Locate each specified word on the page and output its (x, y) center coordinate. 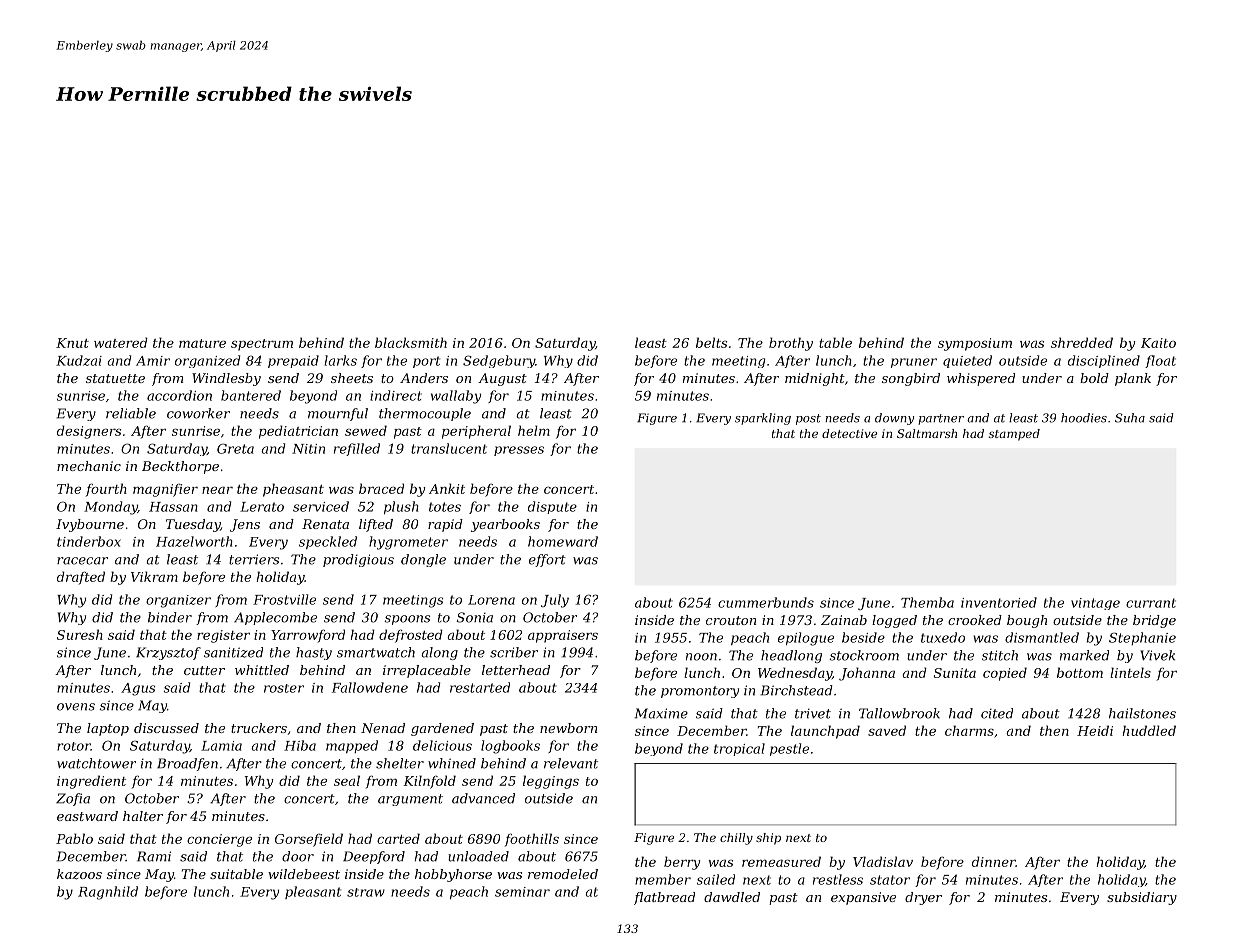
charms (969, 730)
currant (1151, 603)
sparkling (763, 419)
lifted (376, 525)
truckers (259, 728)
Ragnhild (108, 893)
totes (445, 507)
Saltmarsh (927, 433)
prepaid (293, 361)
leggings (551, 782)
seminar (522, 892)
